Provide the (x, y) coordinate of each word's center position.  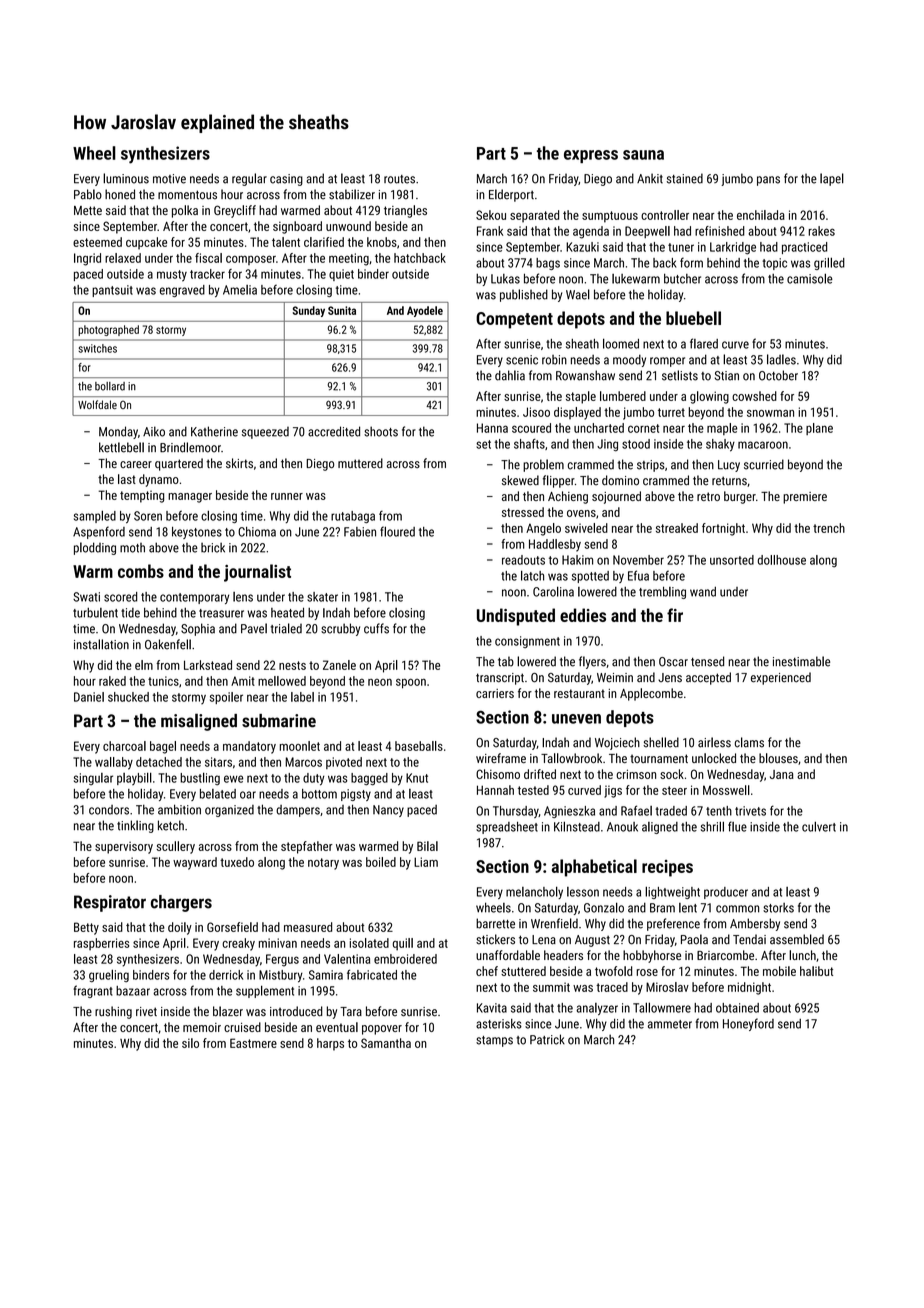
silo (190, 1043)
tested (533, 790)
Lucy (729, 466)
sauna (643, 155)
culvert (819, 826)
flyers (592, 662)
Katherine (214, 431)
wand (703, 592)
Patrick (547, 1039)
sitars (218, 762)
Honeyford (748, 1024)
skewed (520, 480)
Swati (86, 597)
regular (249, 179)
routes (399, 179)
